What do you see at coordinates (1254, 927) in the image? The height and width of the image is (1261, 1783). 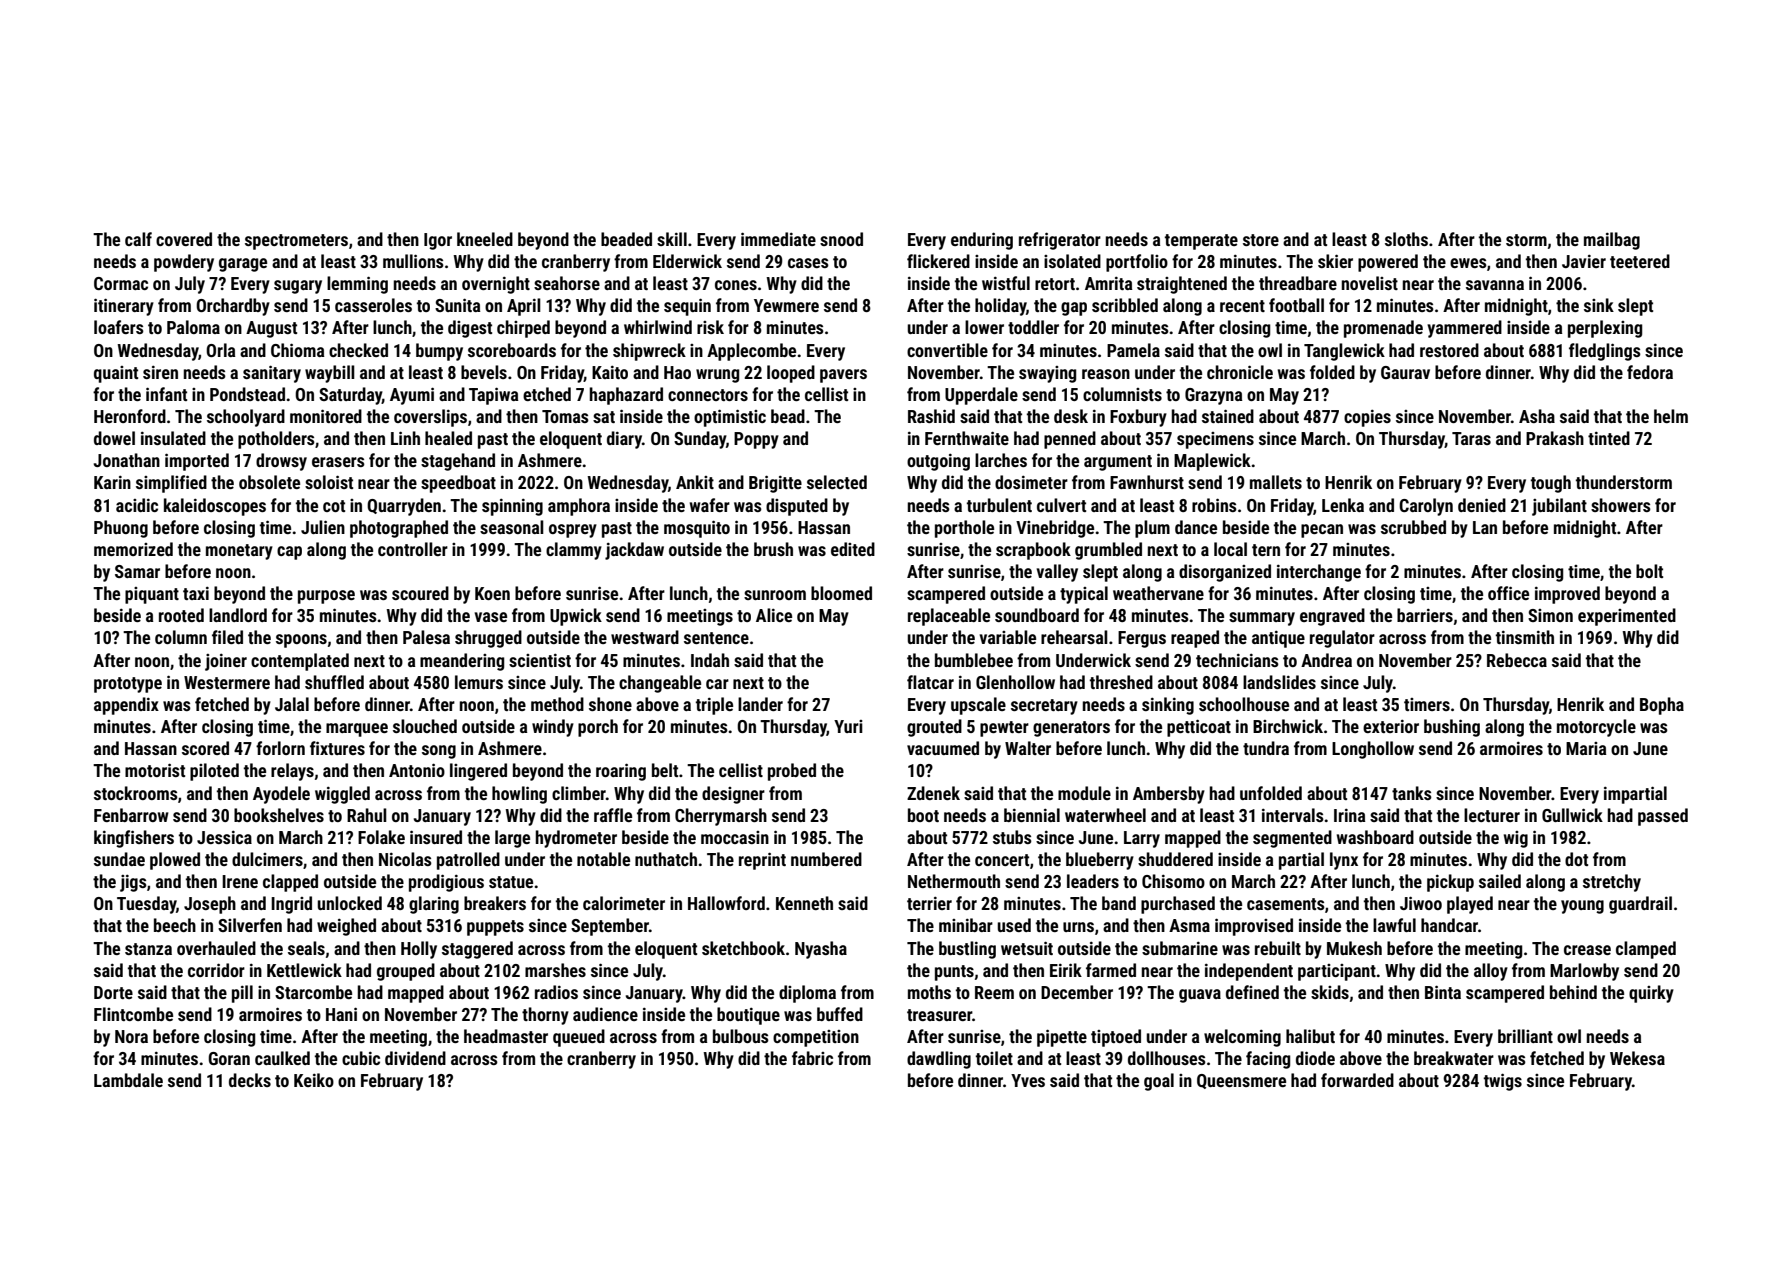 I see `improvised` at bounding box center [1254, 927].
